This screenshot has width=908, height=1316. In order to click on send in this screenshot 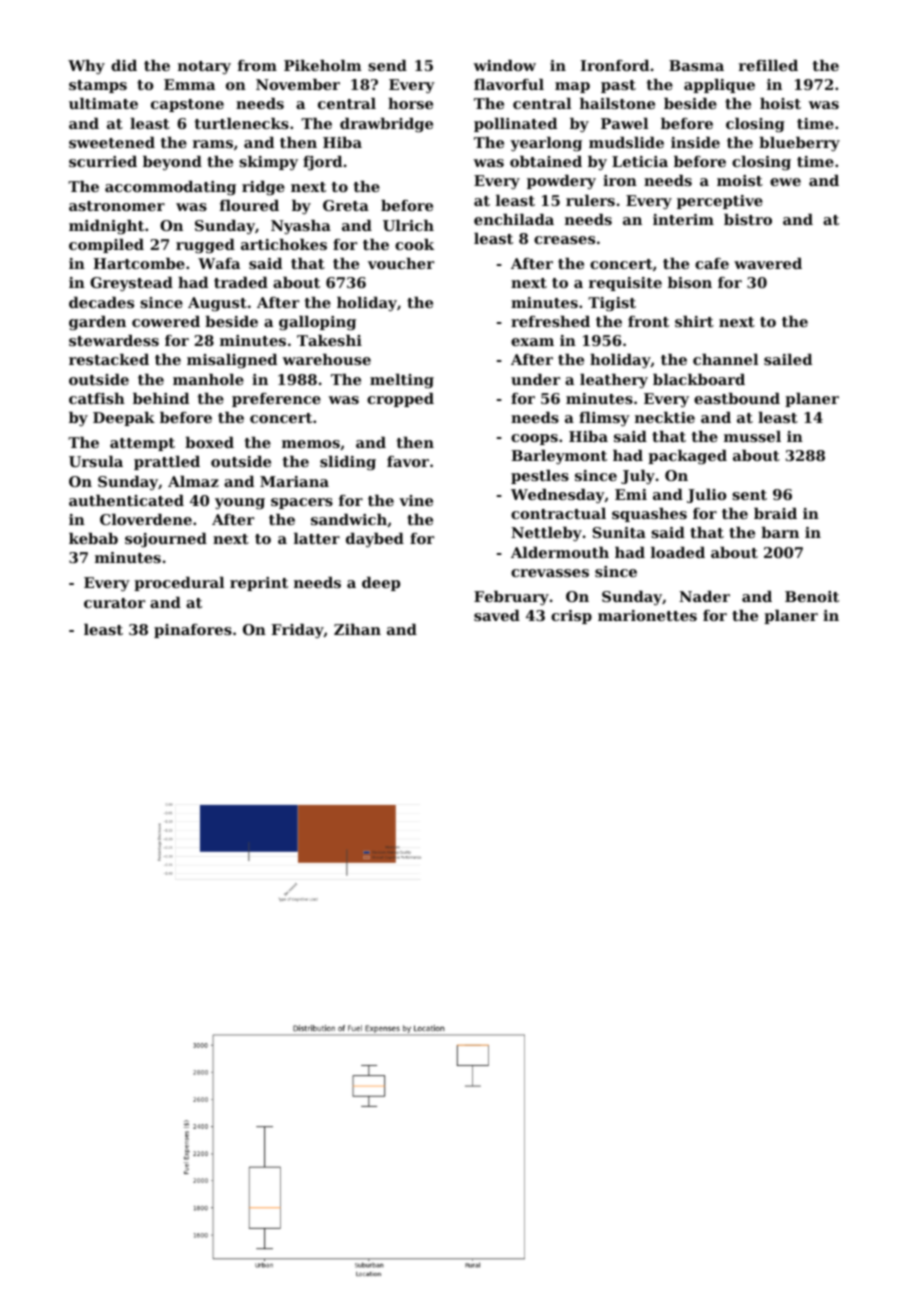, I will do `click(387, 65)`.
